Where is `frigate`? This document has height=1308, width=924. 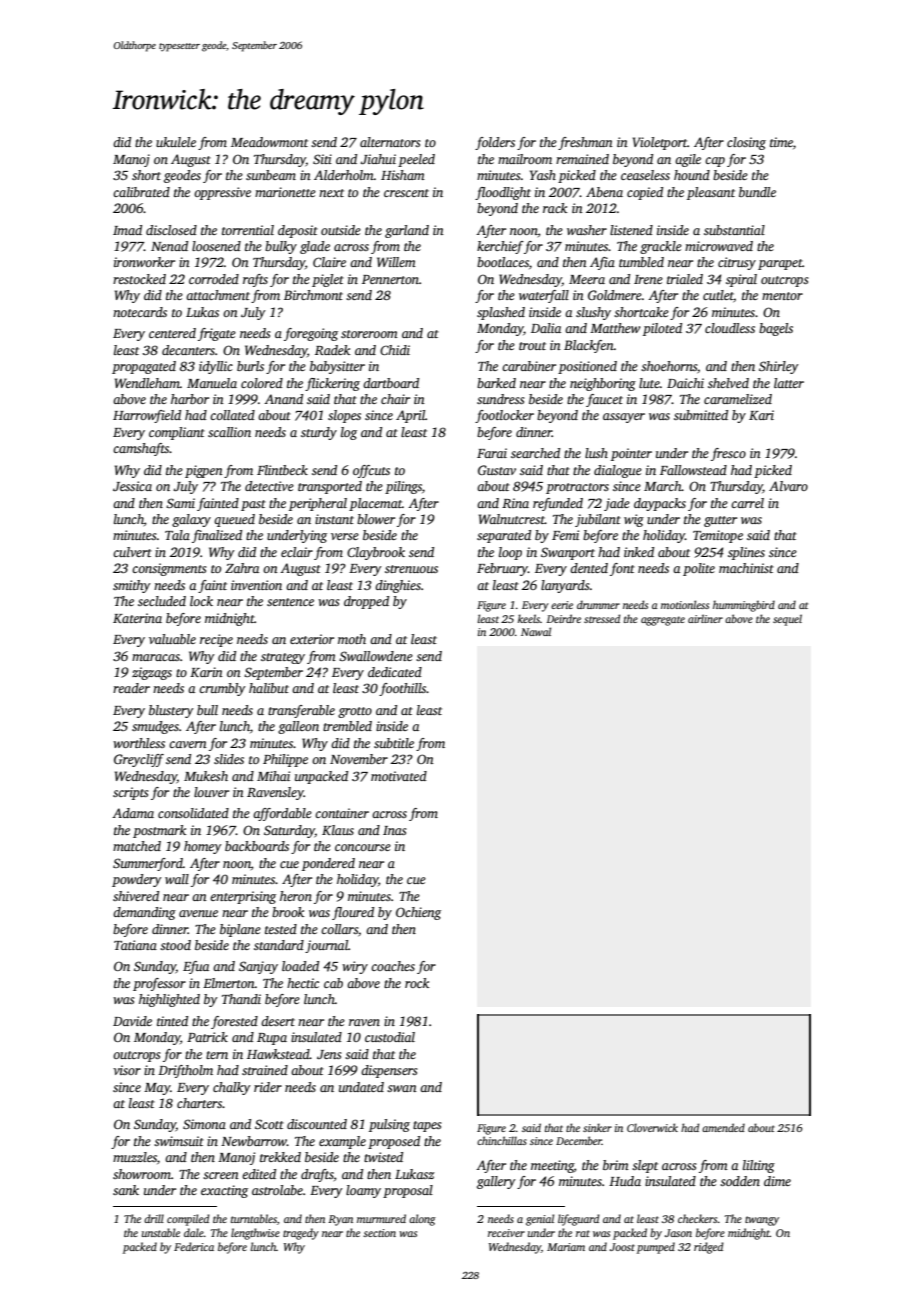 frigate is located at coordinates (217, 334).
